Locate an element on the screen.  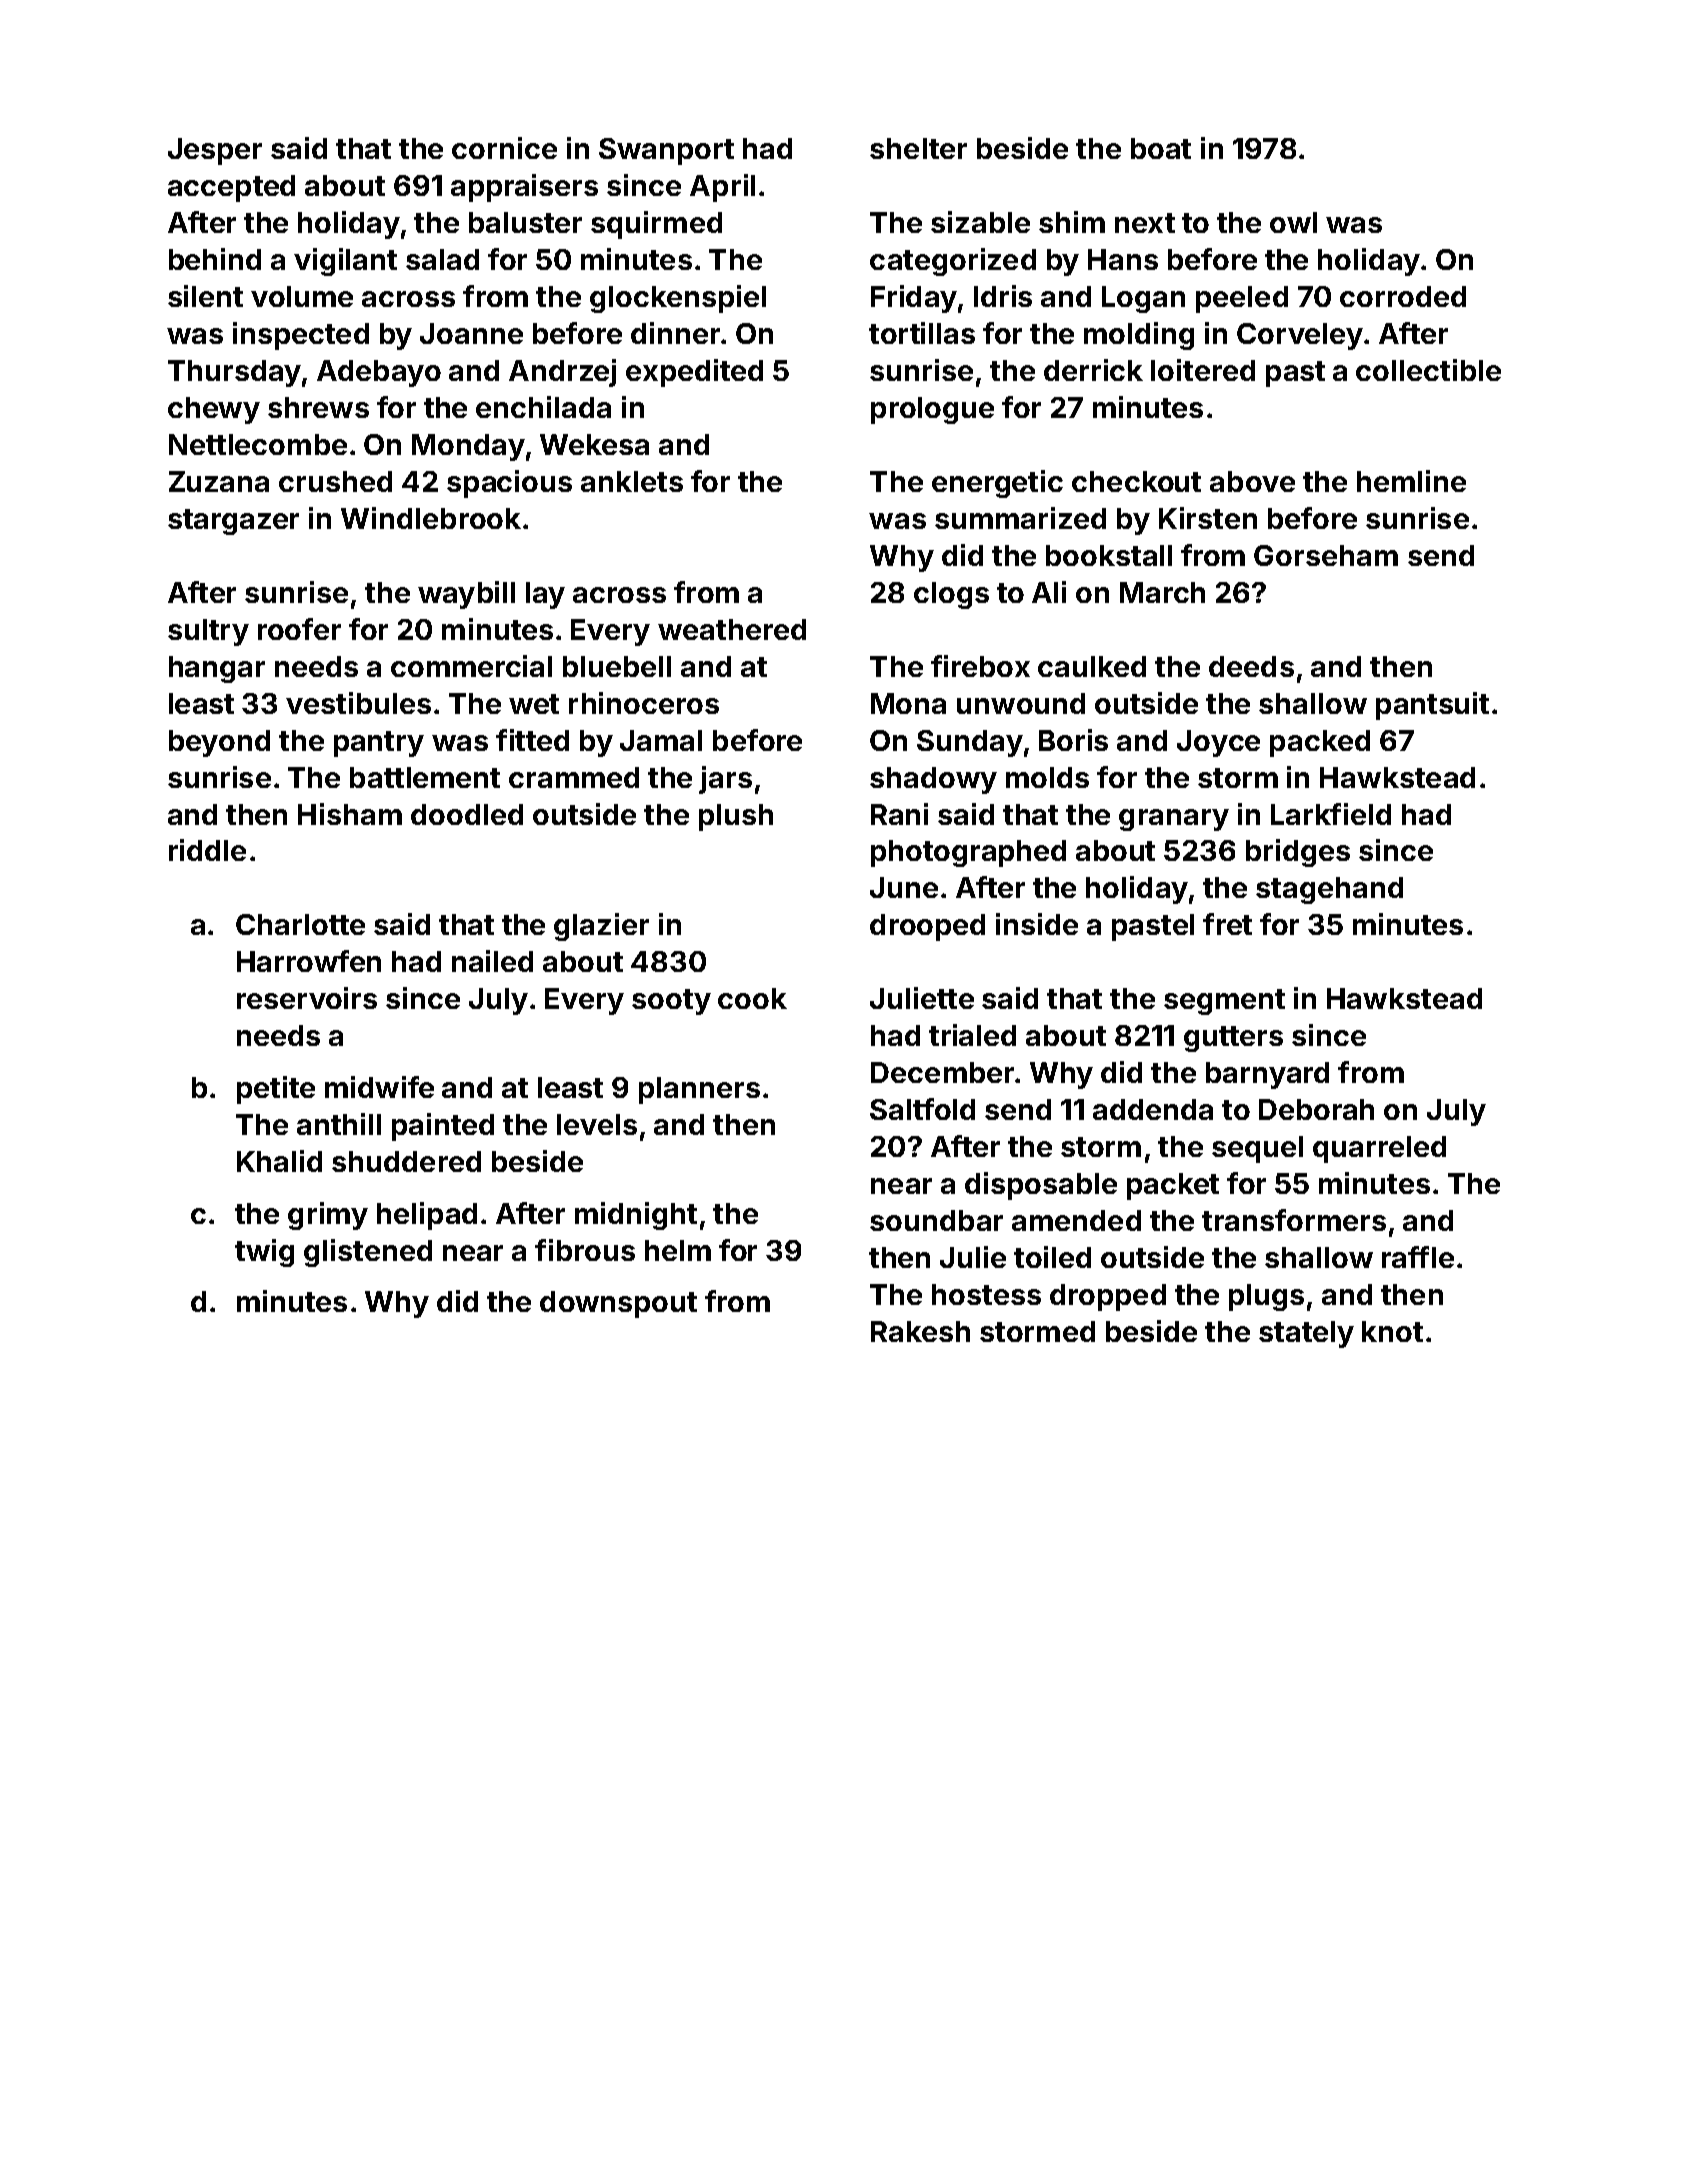
jars is located at coordinates (725, 780).
